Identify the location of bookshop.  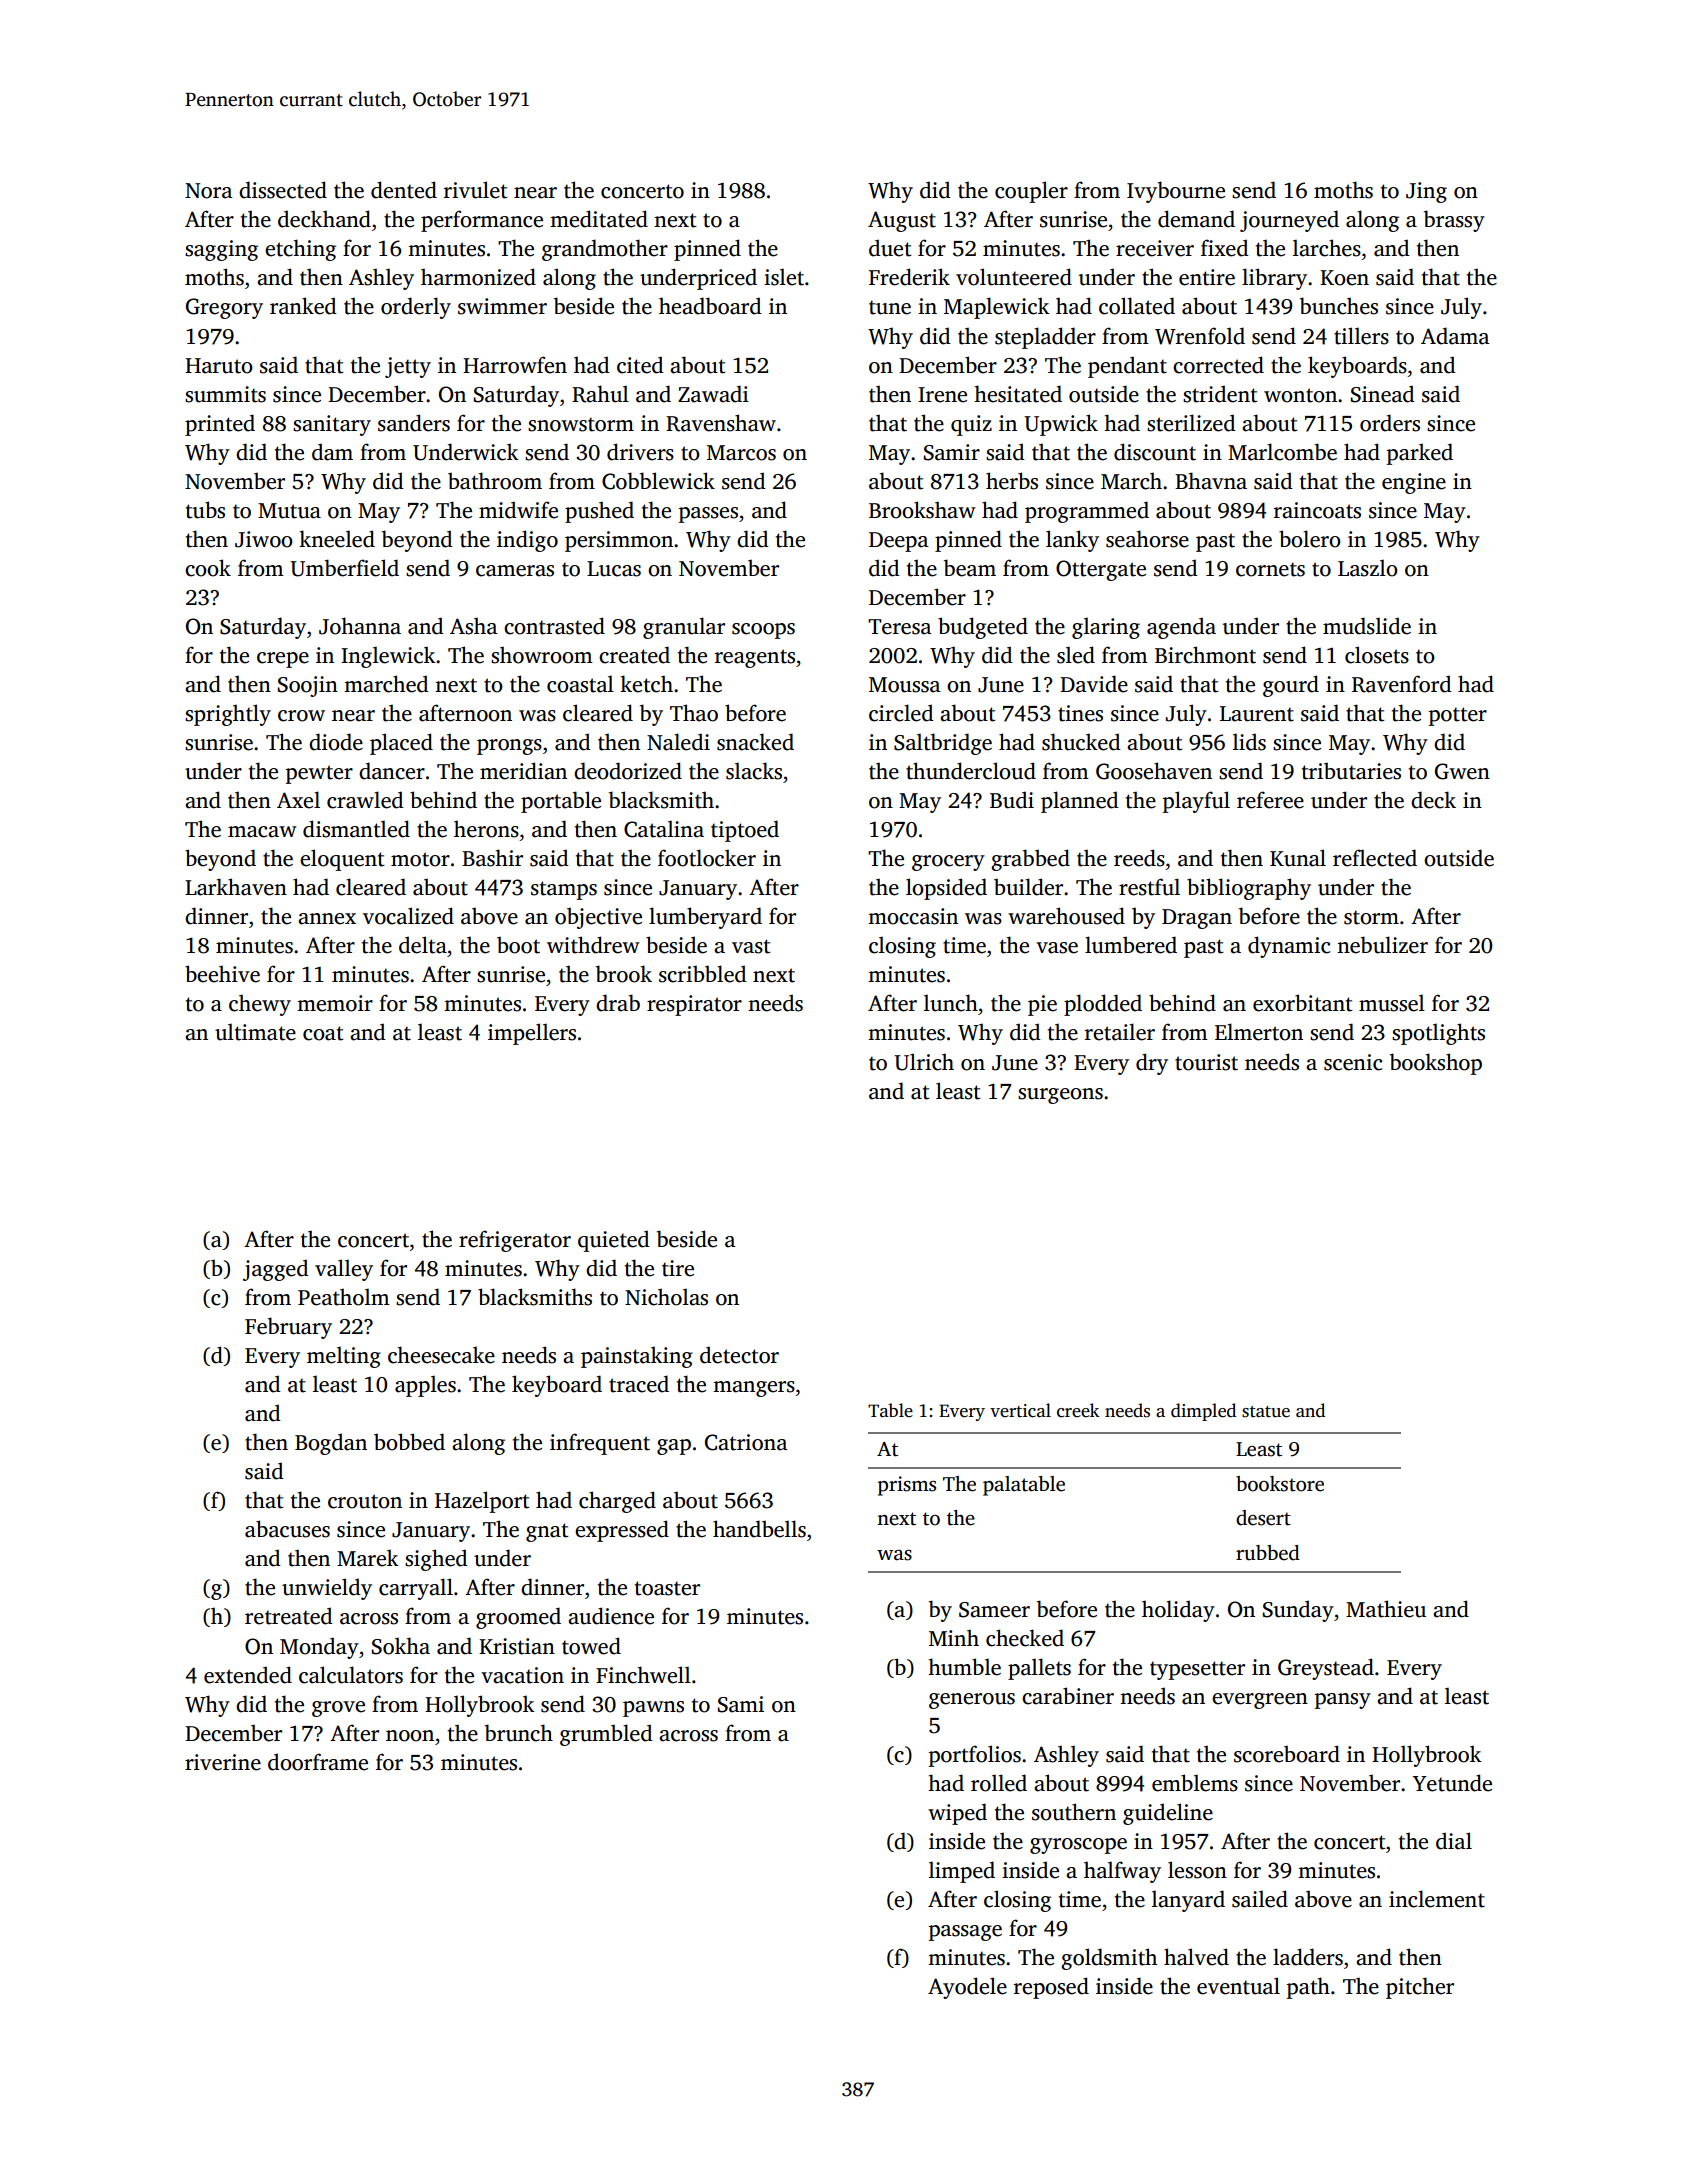
(1436, 1064).
